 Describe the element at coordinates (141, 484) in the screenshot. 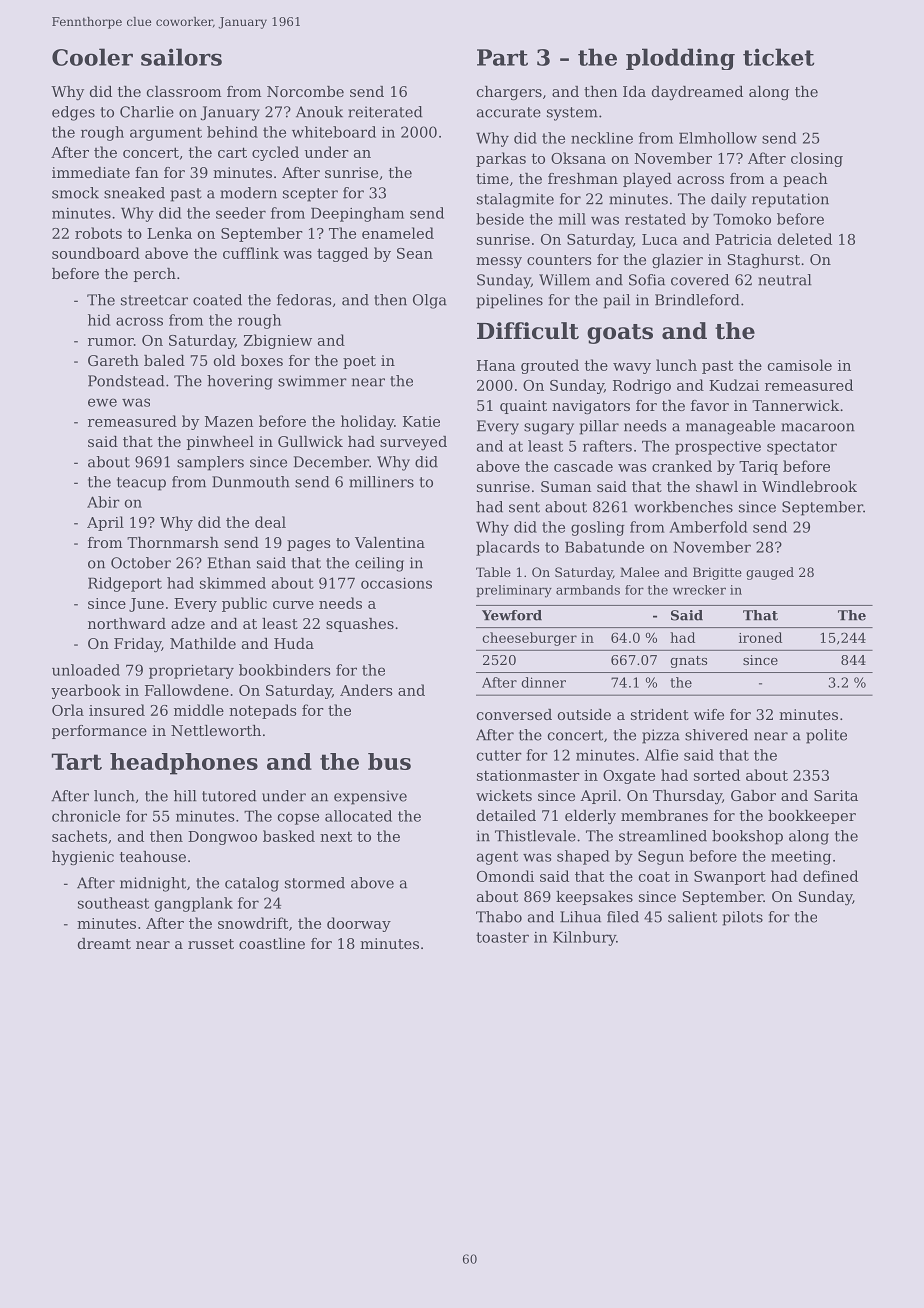

I see `teacup` at that location.
